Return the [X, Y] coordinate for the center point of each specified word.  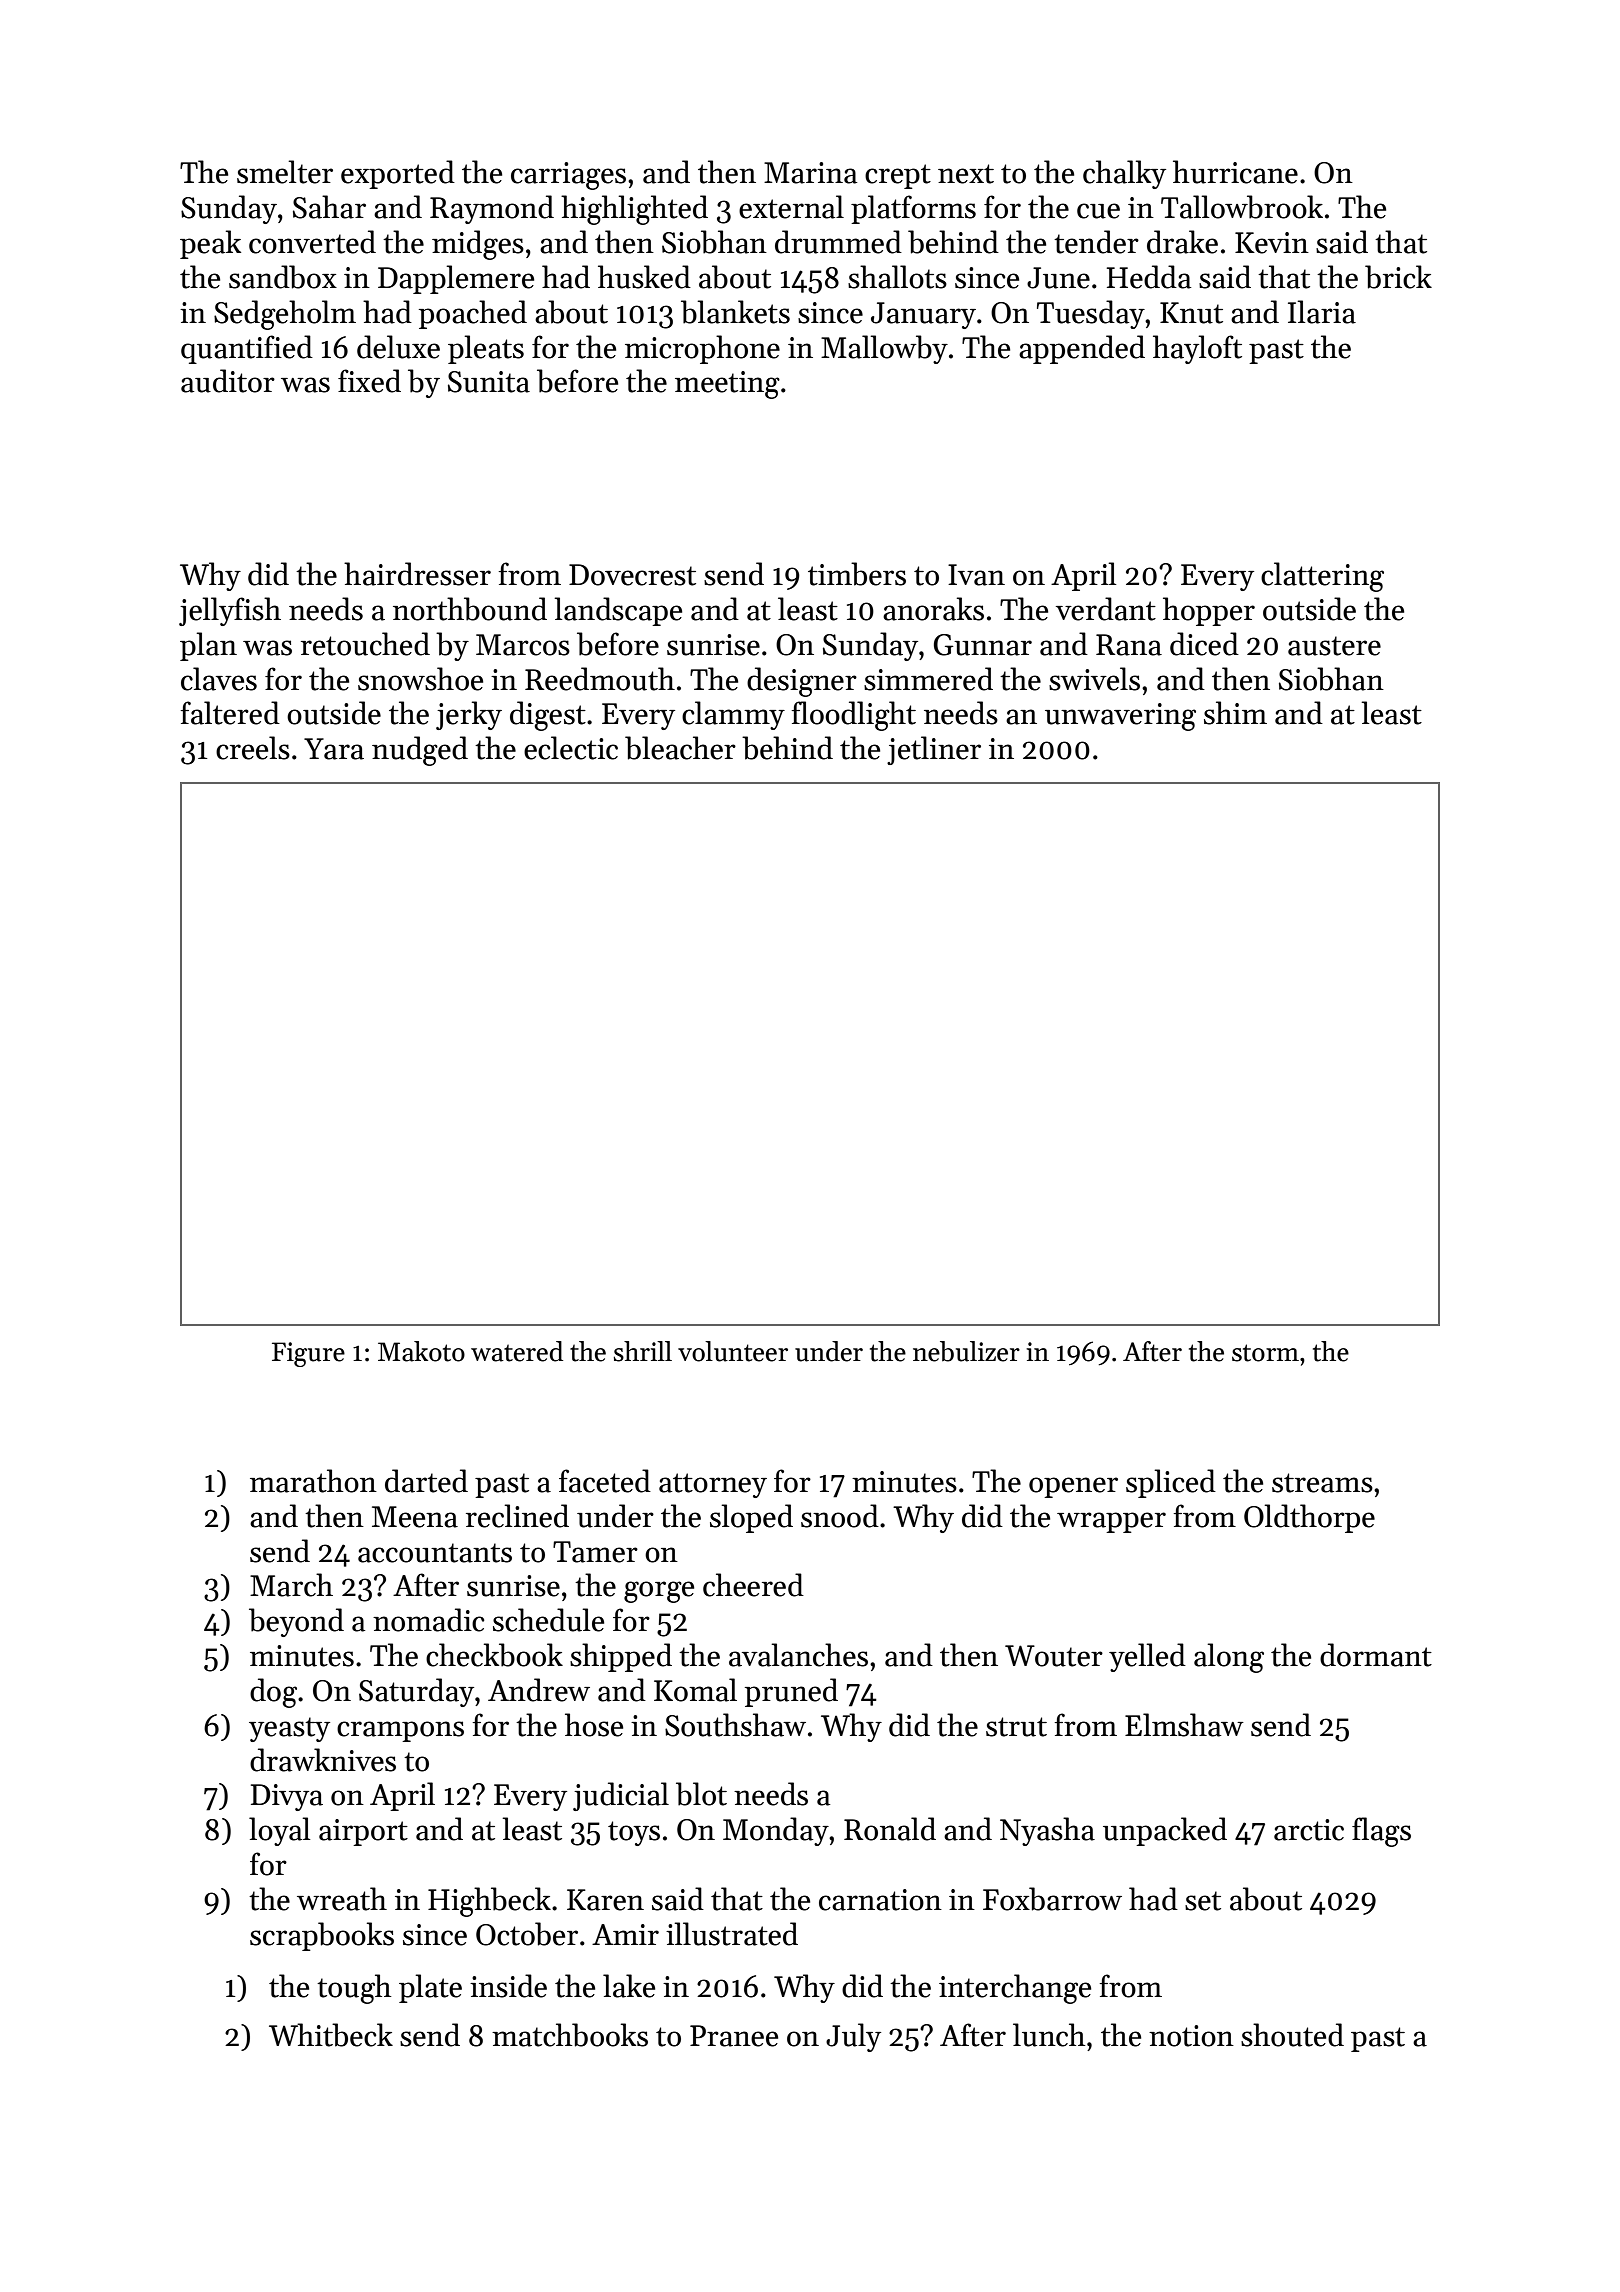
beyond [296, 1622]
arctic [1309, 1830]
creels [253, 748]
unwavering [1120, 717]
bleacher [680, 748]
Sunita [489, 382]
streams [1322, 1483]
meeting [727, 385]
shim [1235, 713]
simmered [928, 679]
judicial [621, 1796]
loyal [279, 1831]
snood [840, 1516]
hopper [1209, 611]
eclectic [571, 748]
